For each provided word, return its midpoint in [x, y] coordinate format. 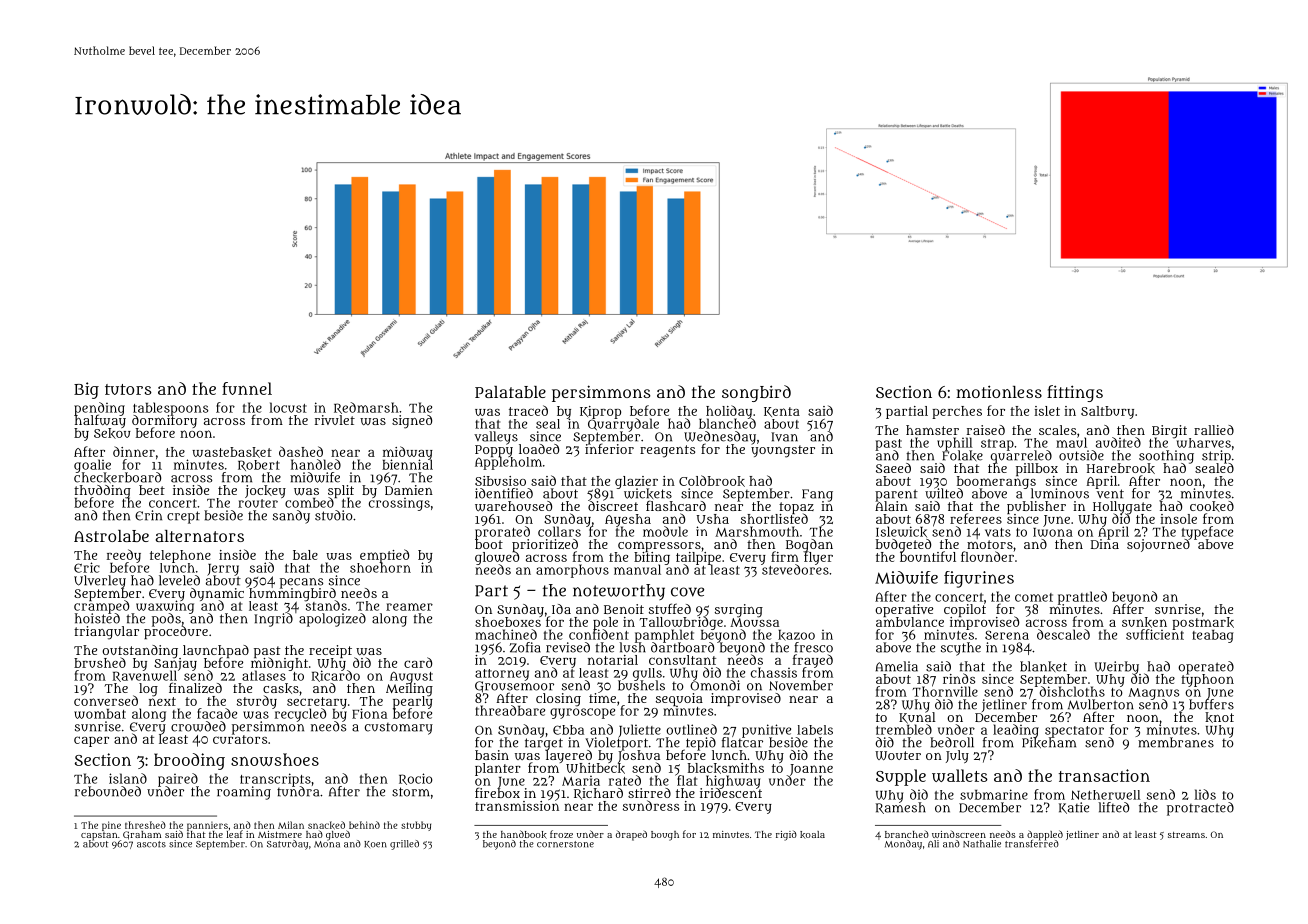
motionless [999, 391]
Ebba [568, 730]
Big [86, 390]
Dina [1105, 544]
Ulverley [100, 581]
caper [91, 741]
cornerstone [565, 844]
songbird [756, 393]
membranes [1176, 742]
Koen [375, 844]
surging [739, 611]
